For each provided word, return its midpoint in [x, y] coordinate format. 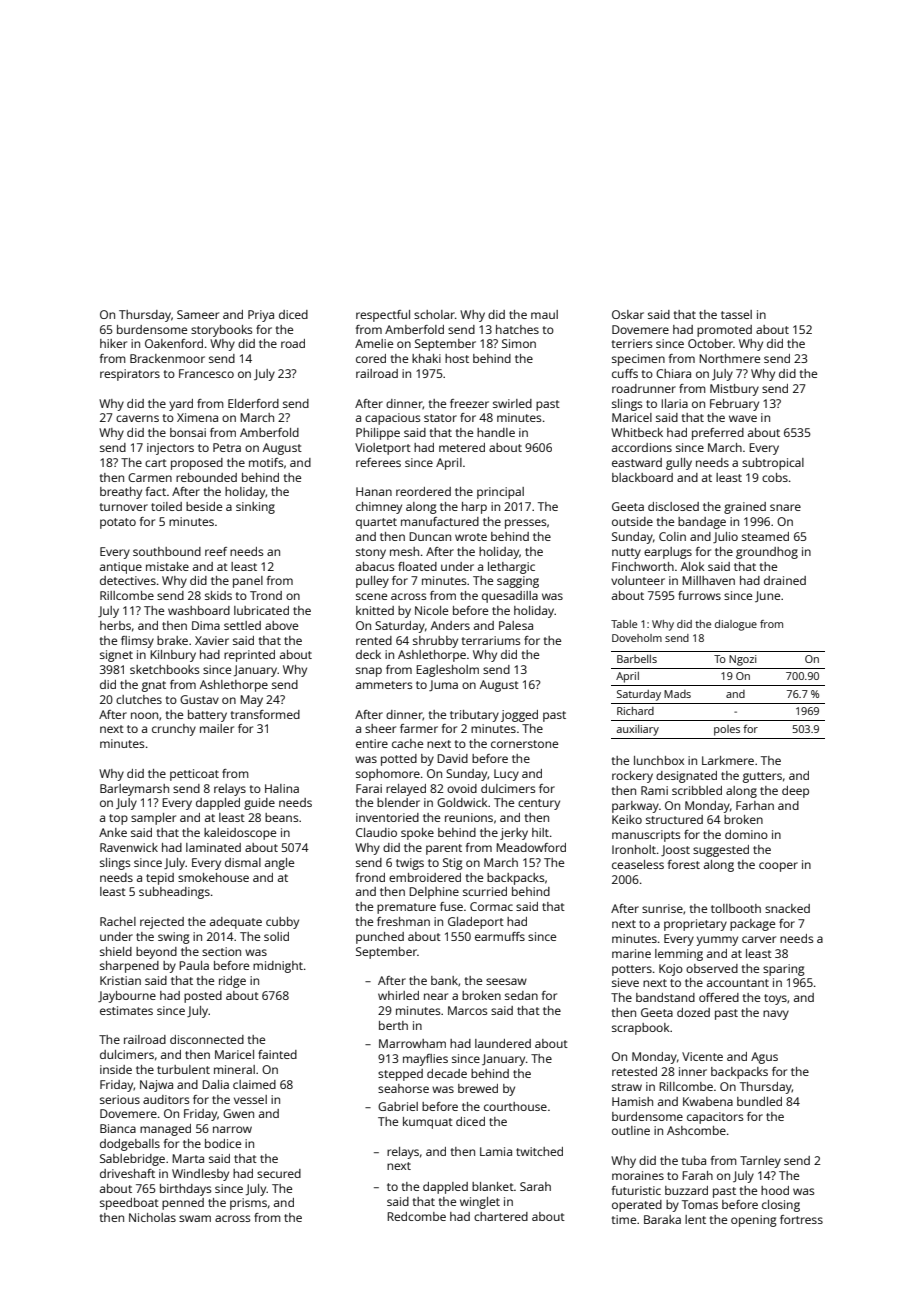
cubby [282, 923]
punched [380, 938]
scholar [434, 314]
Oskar [628, 314]
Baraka [662, 1219]
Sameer [198, 314]
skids [218, 595]
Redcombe [416, 1216]
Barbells [637, 659]
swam [195, 1218]
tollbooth [736, 908]
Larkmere [728, 760]
